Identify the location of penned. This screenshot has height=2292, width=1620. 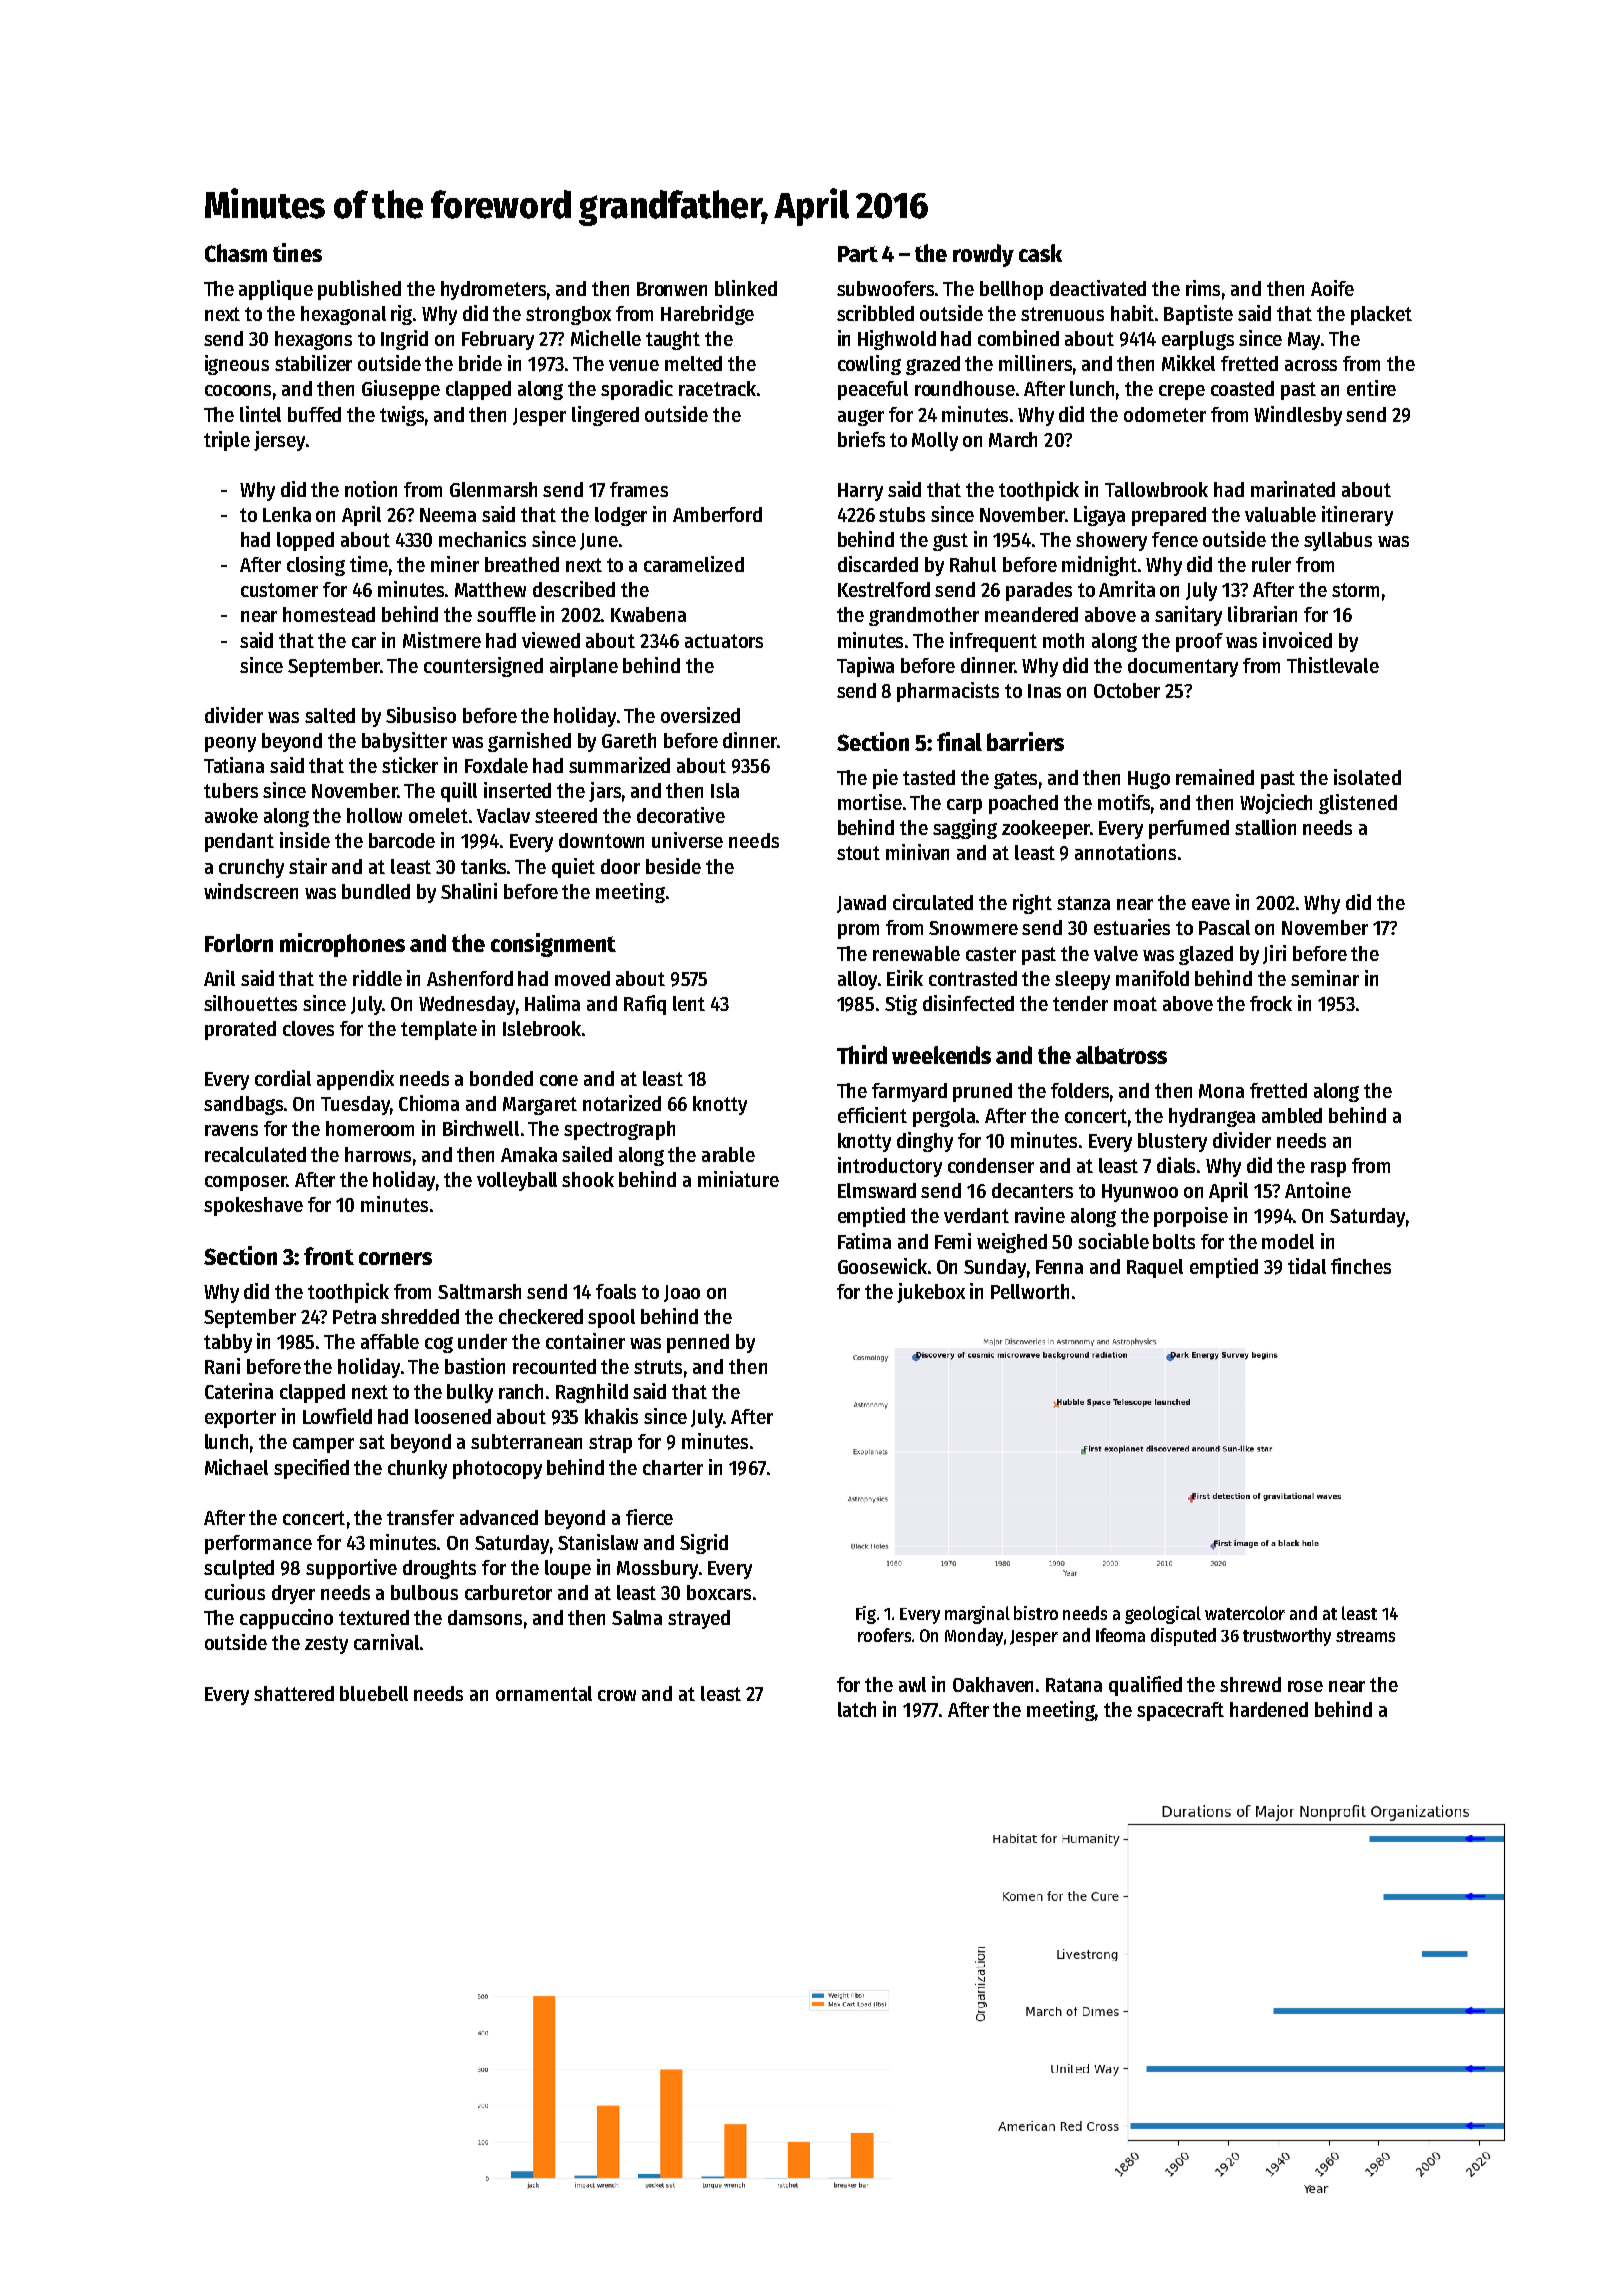
(698, 1343).
